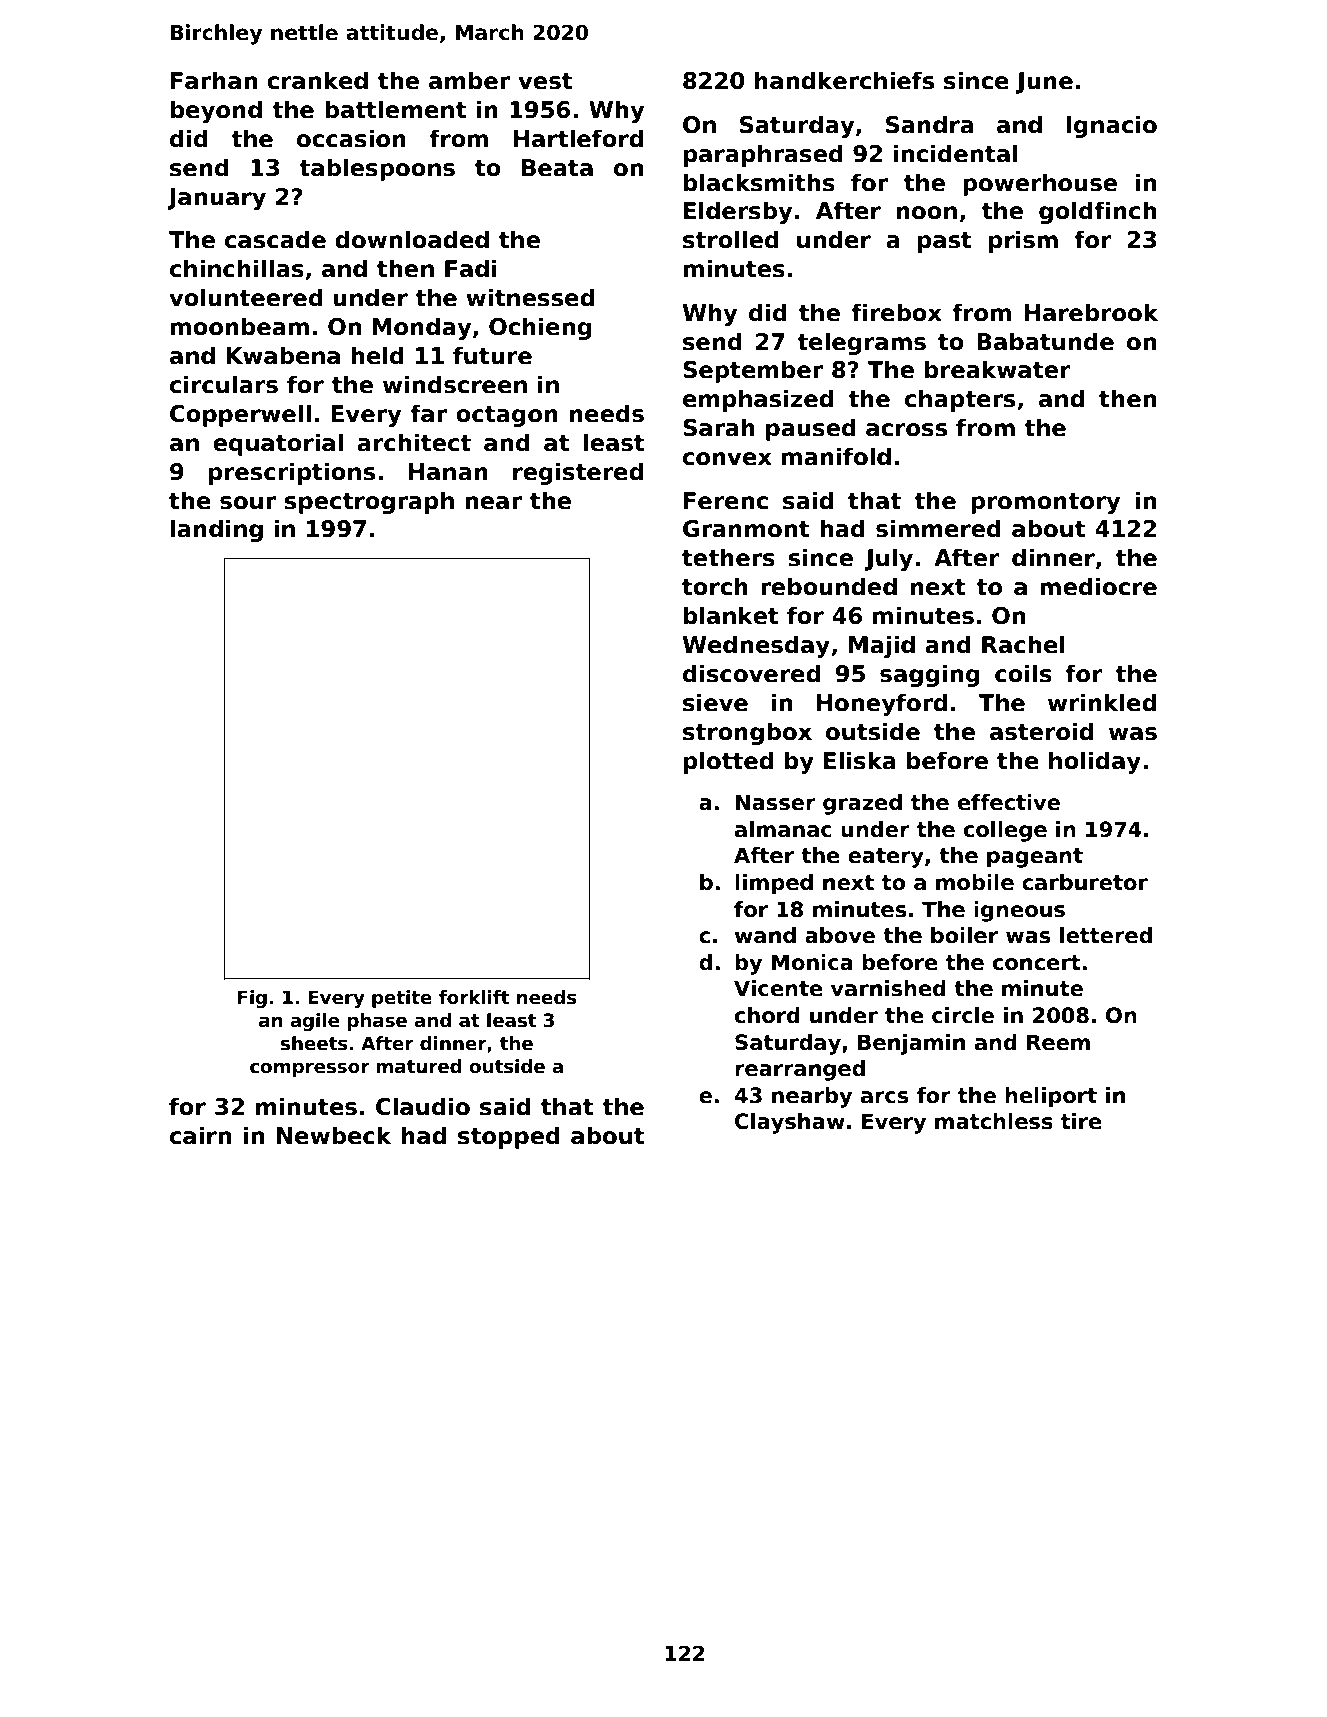  I want to click on phase, so click(377, 1022).
